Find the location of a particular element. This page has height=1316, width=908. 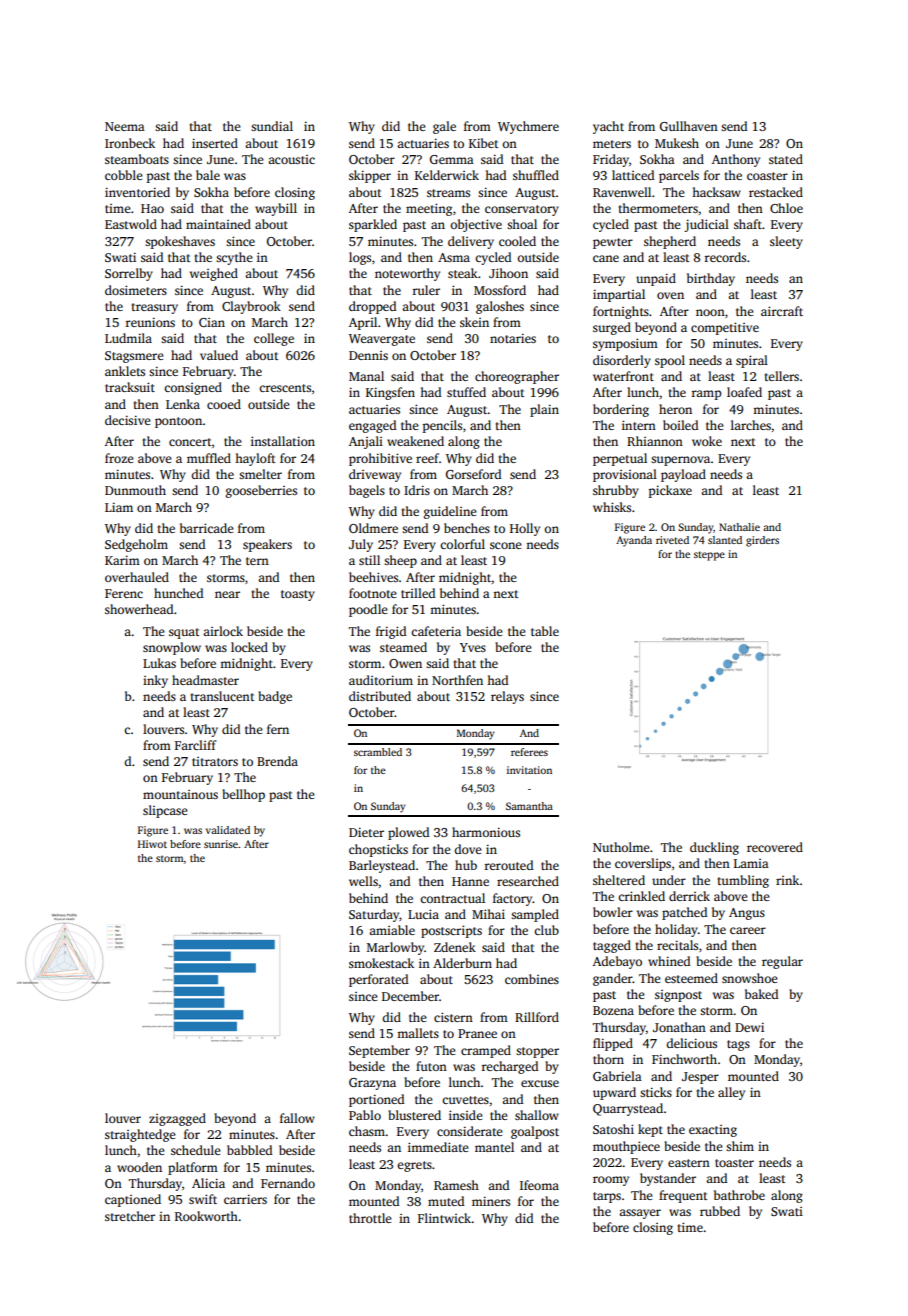

girders is located at coordinates (762, 541).
